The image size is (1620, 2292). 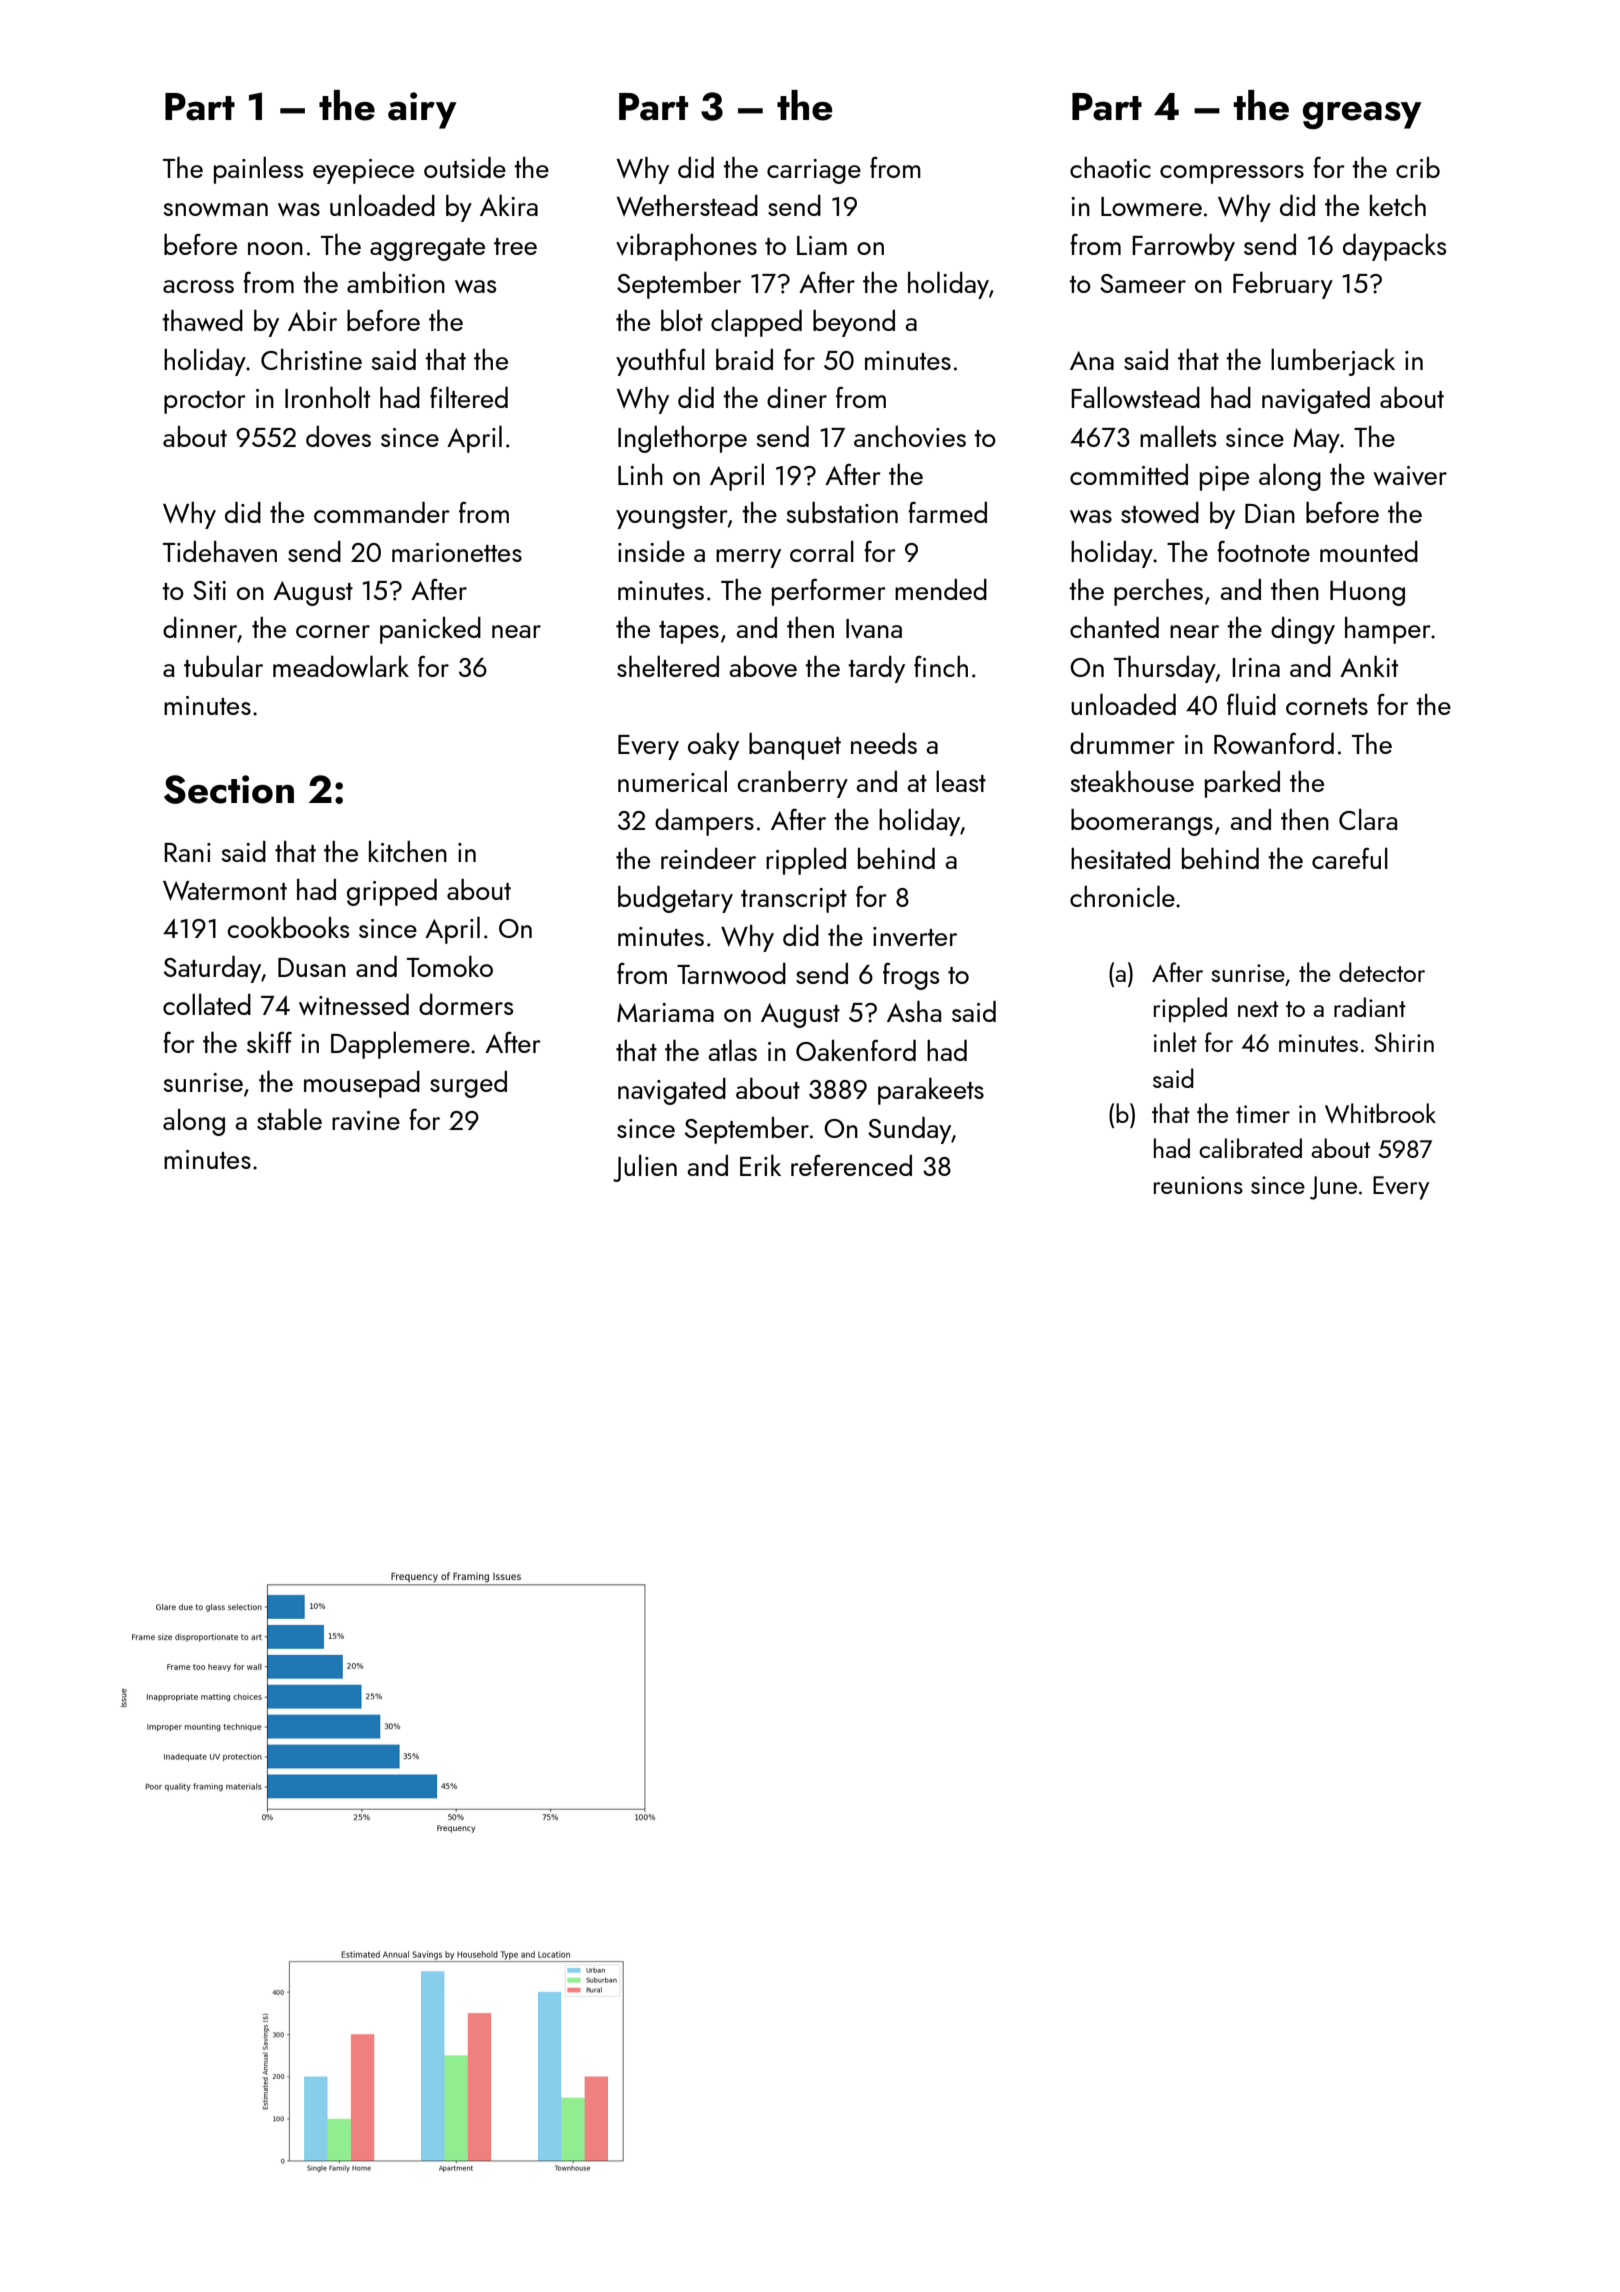 I want to click on referenced, so click(x=851, y=1165).
